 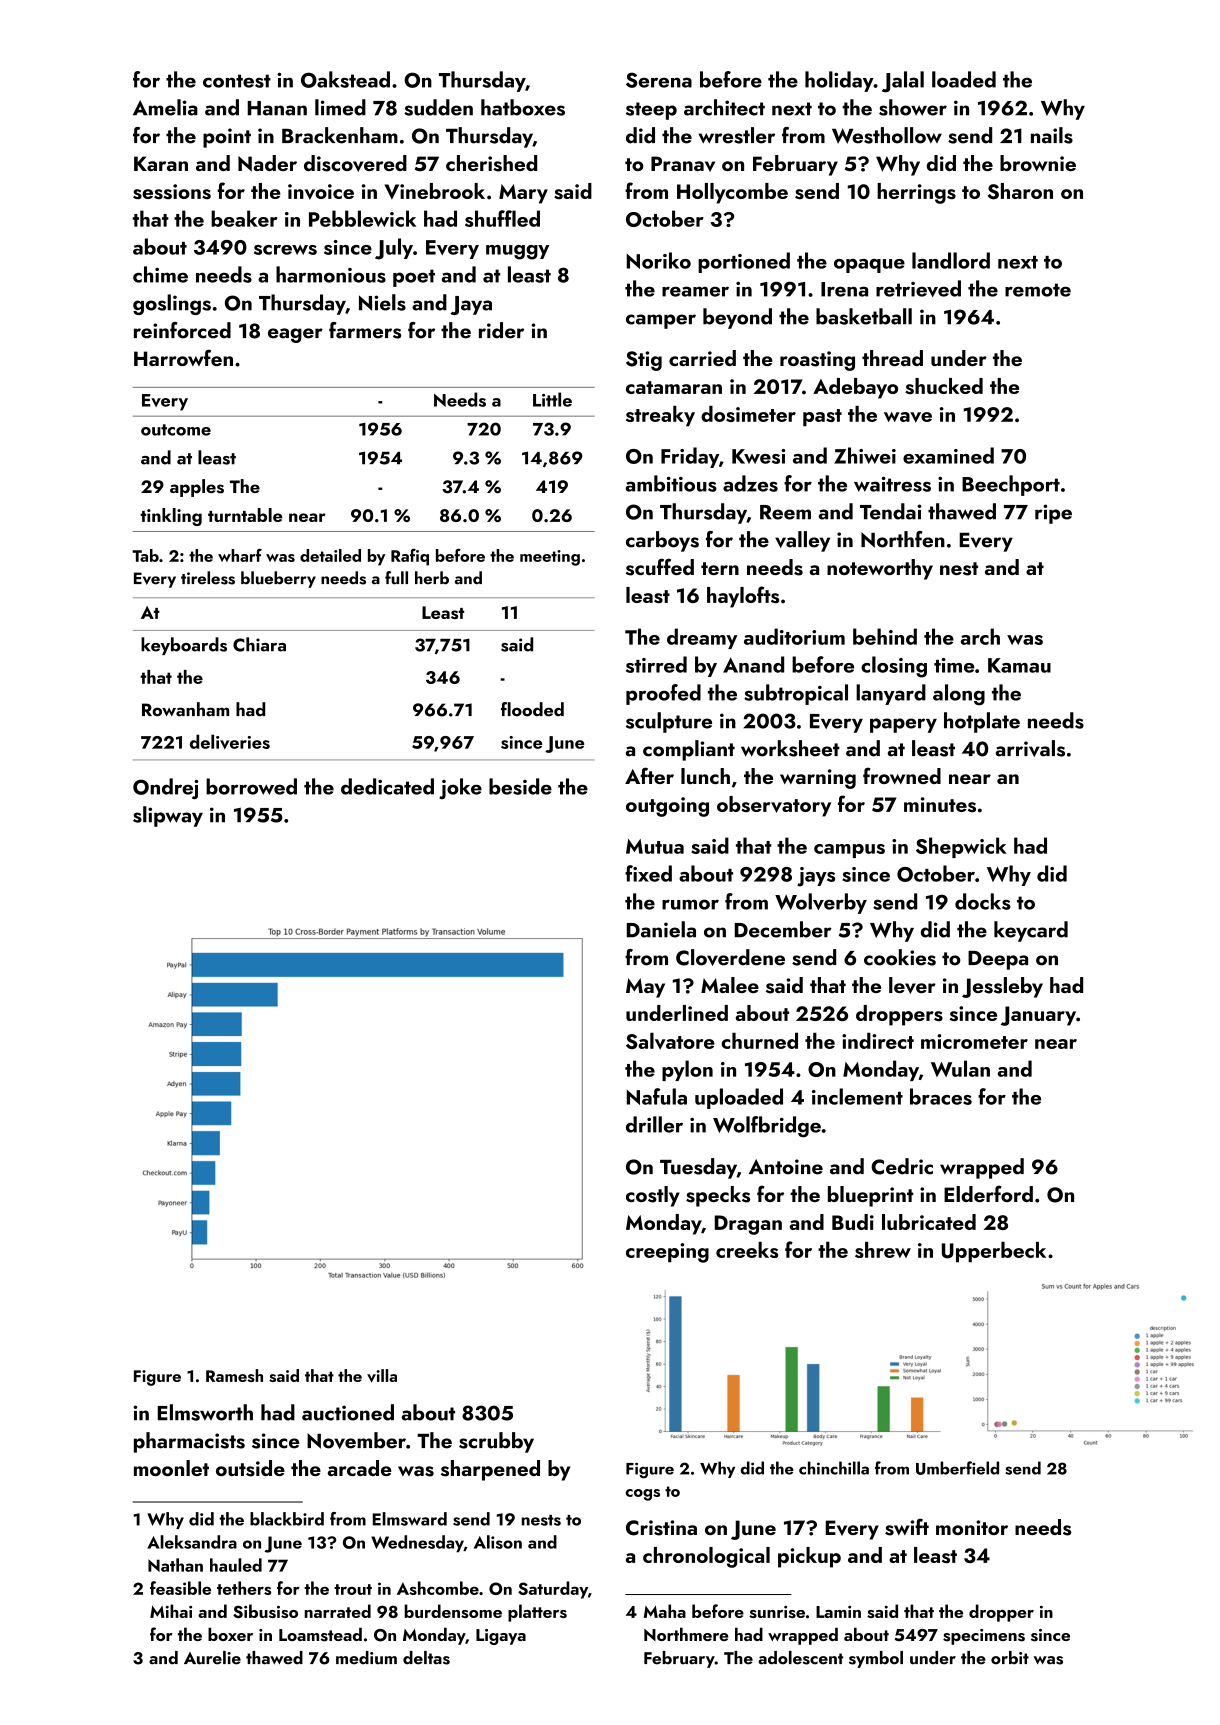 I want to click on observatory, so click(x=774, y=806).
